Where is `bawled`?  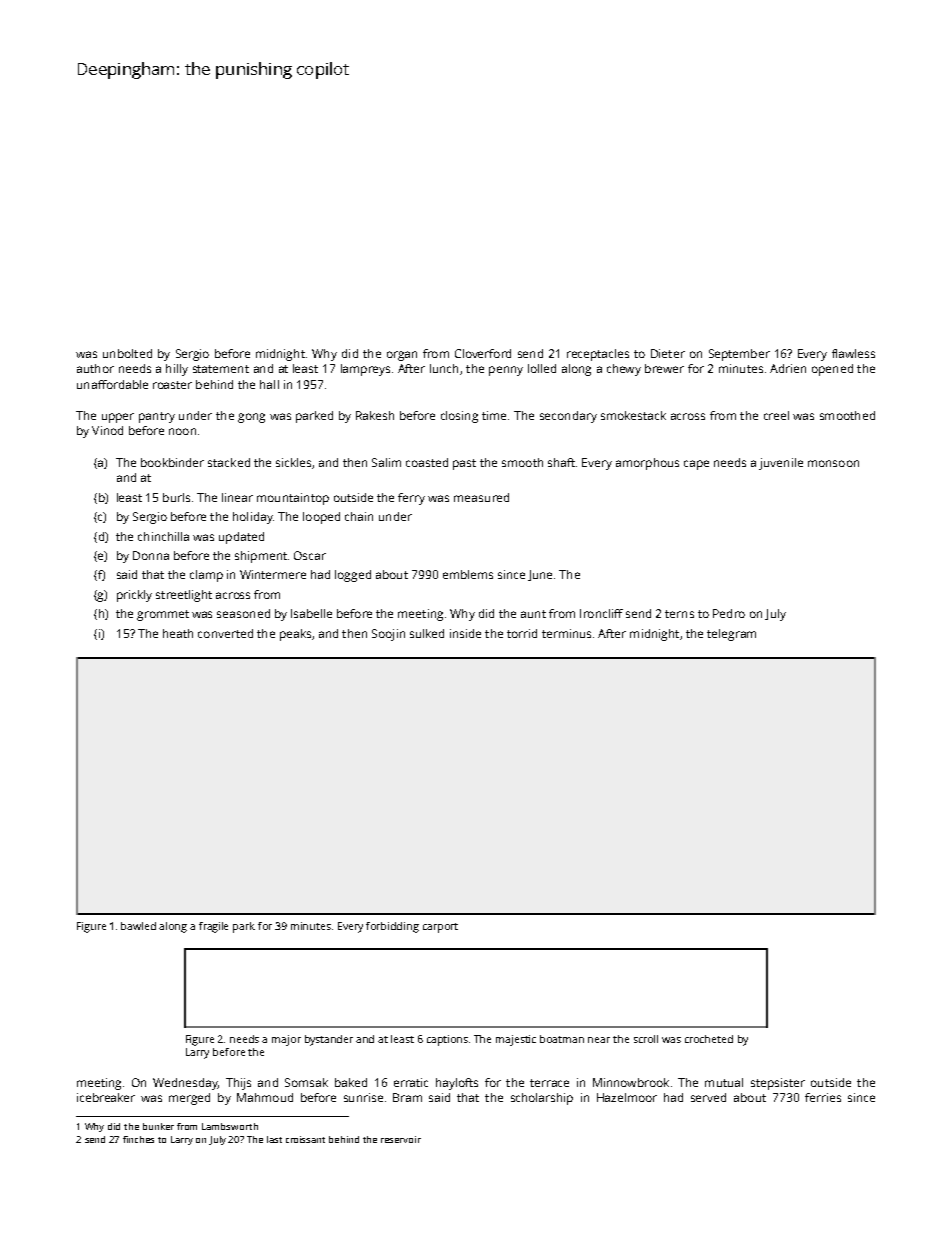
bawled is located at coordinates (138, 926).
